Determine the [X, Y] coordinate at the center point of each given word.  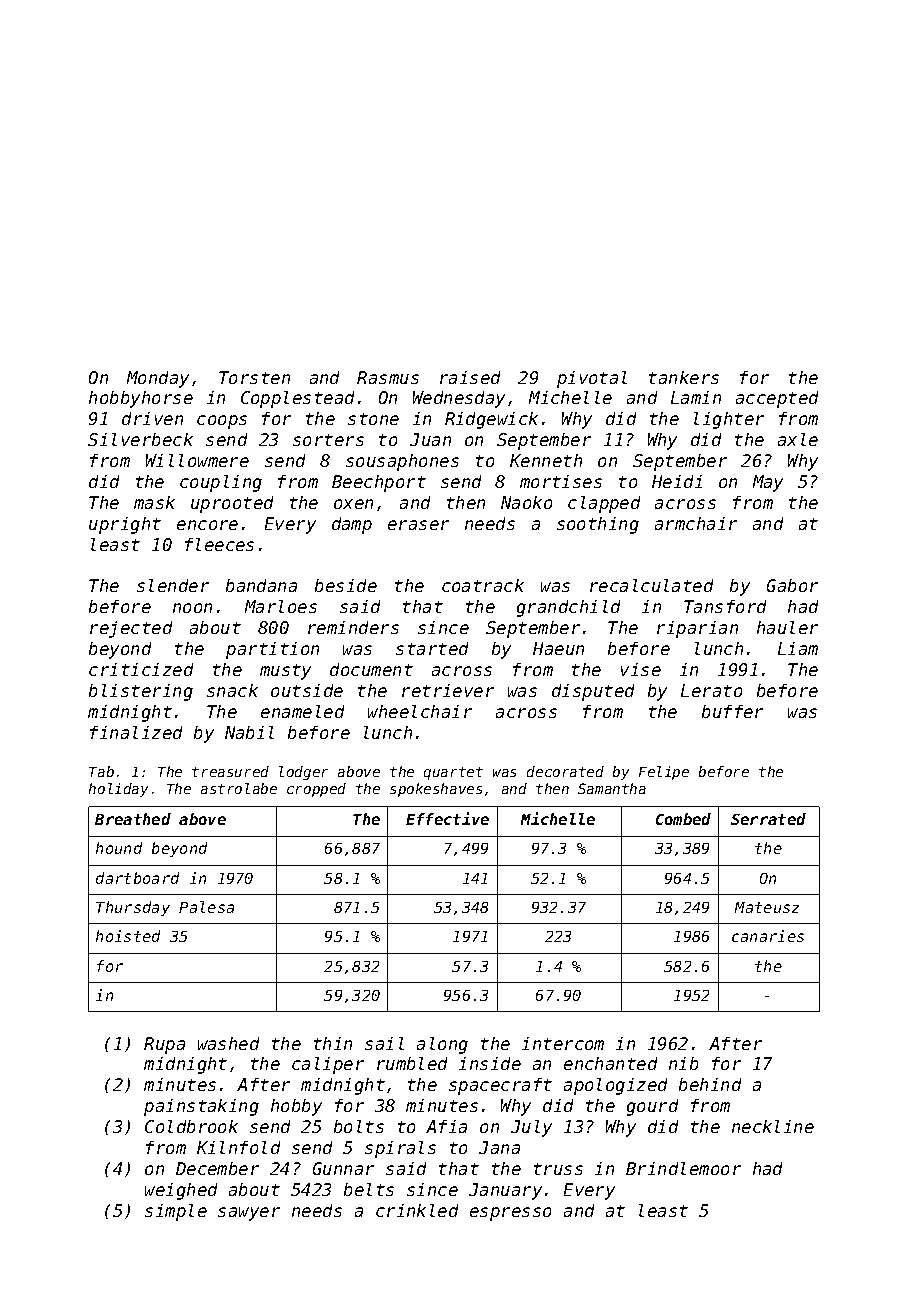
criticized [141, 669]
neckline [773, 1126]
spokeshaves [436, 790]
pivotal [592, 379]
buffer [732, 711]
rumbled [412, 1063]
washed [228, 1043]
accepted [777, 399]
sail [384, 1043]
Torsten [254, 377]
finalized [136, 732]
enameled [302, 711]
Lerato [711, 690]
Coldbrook [191, 1126]
